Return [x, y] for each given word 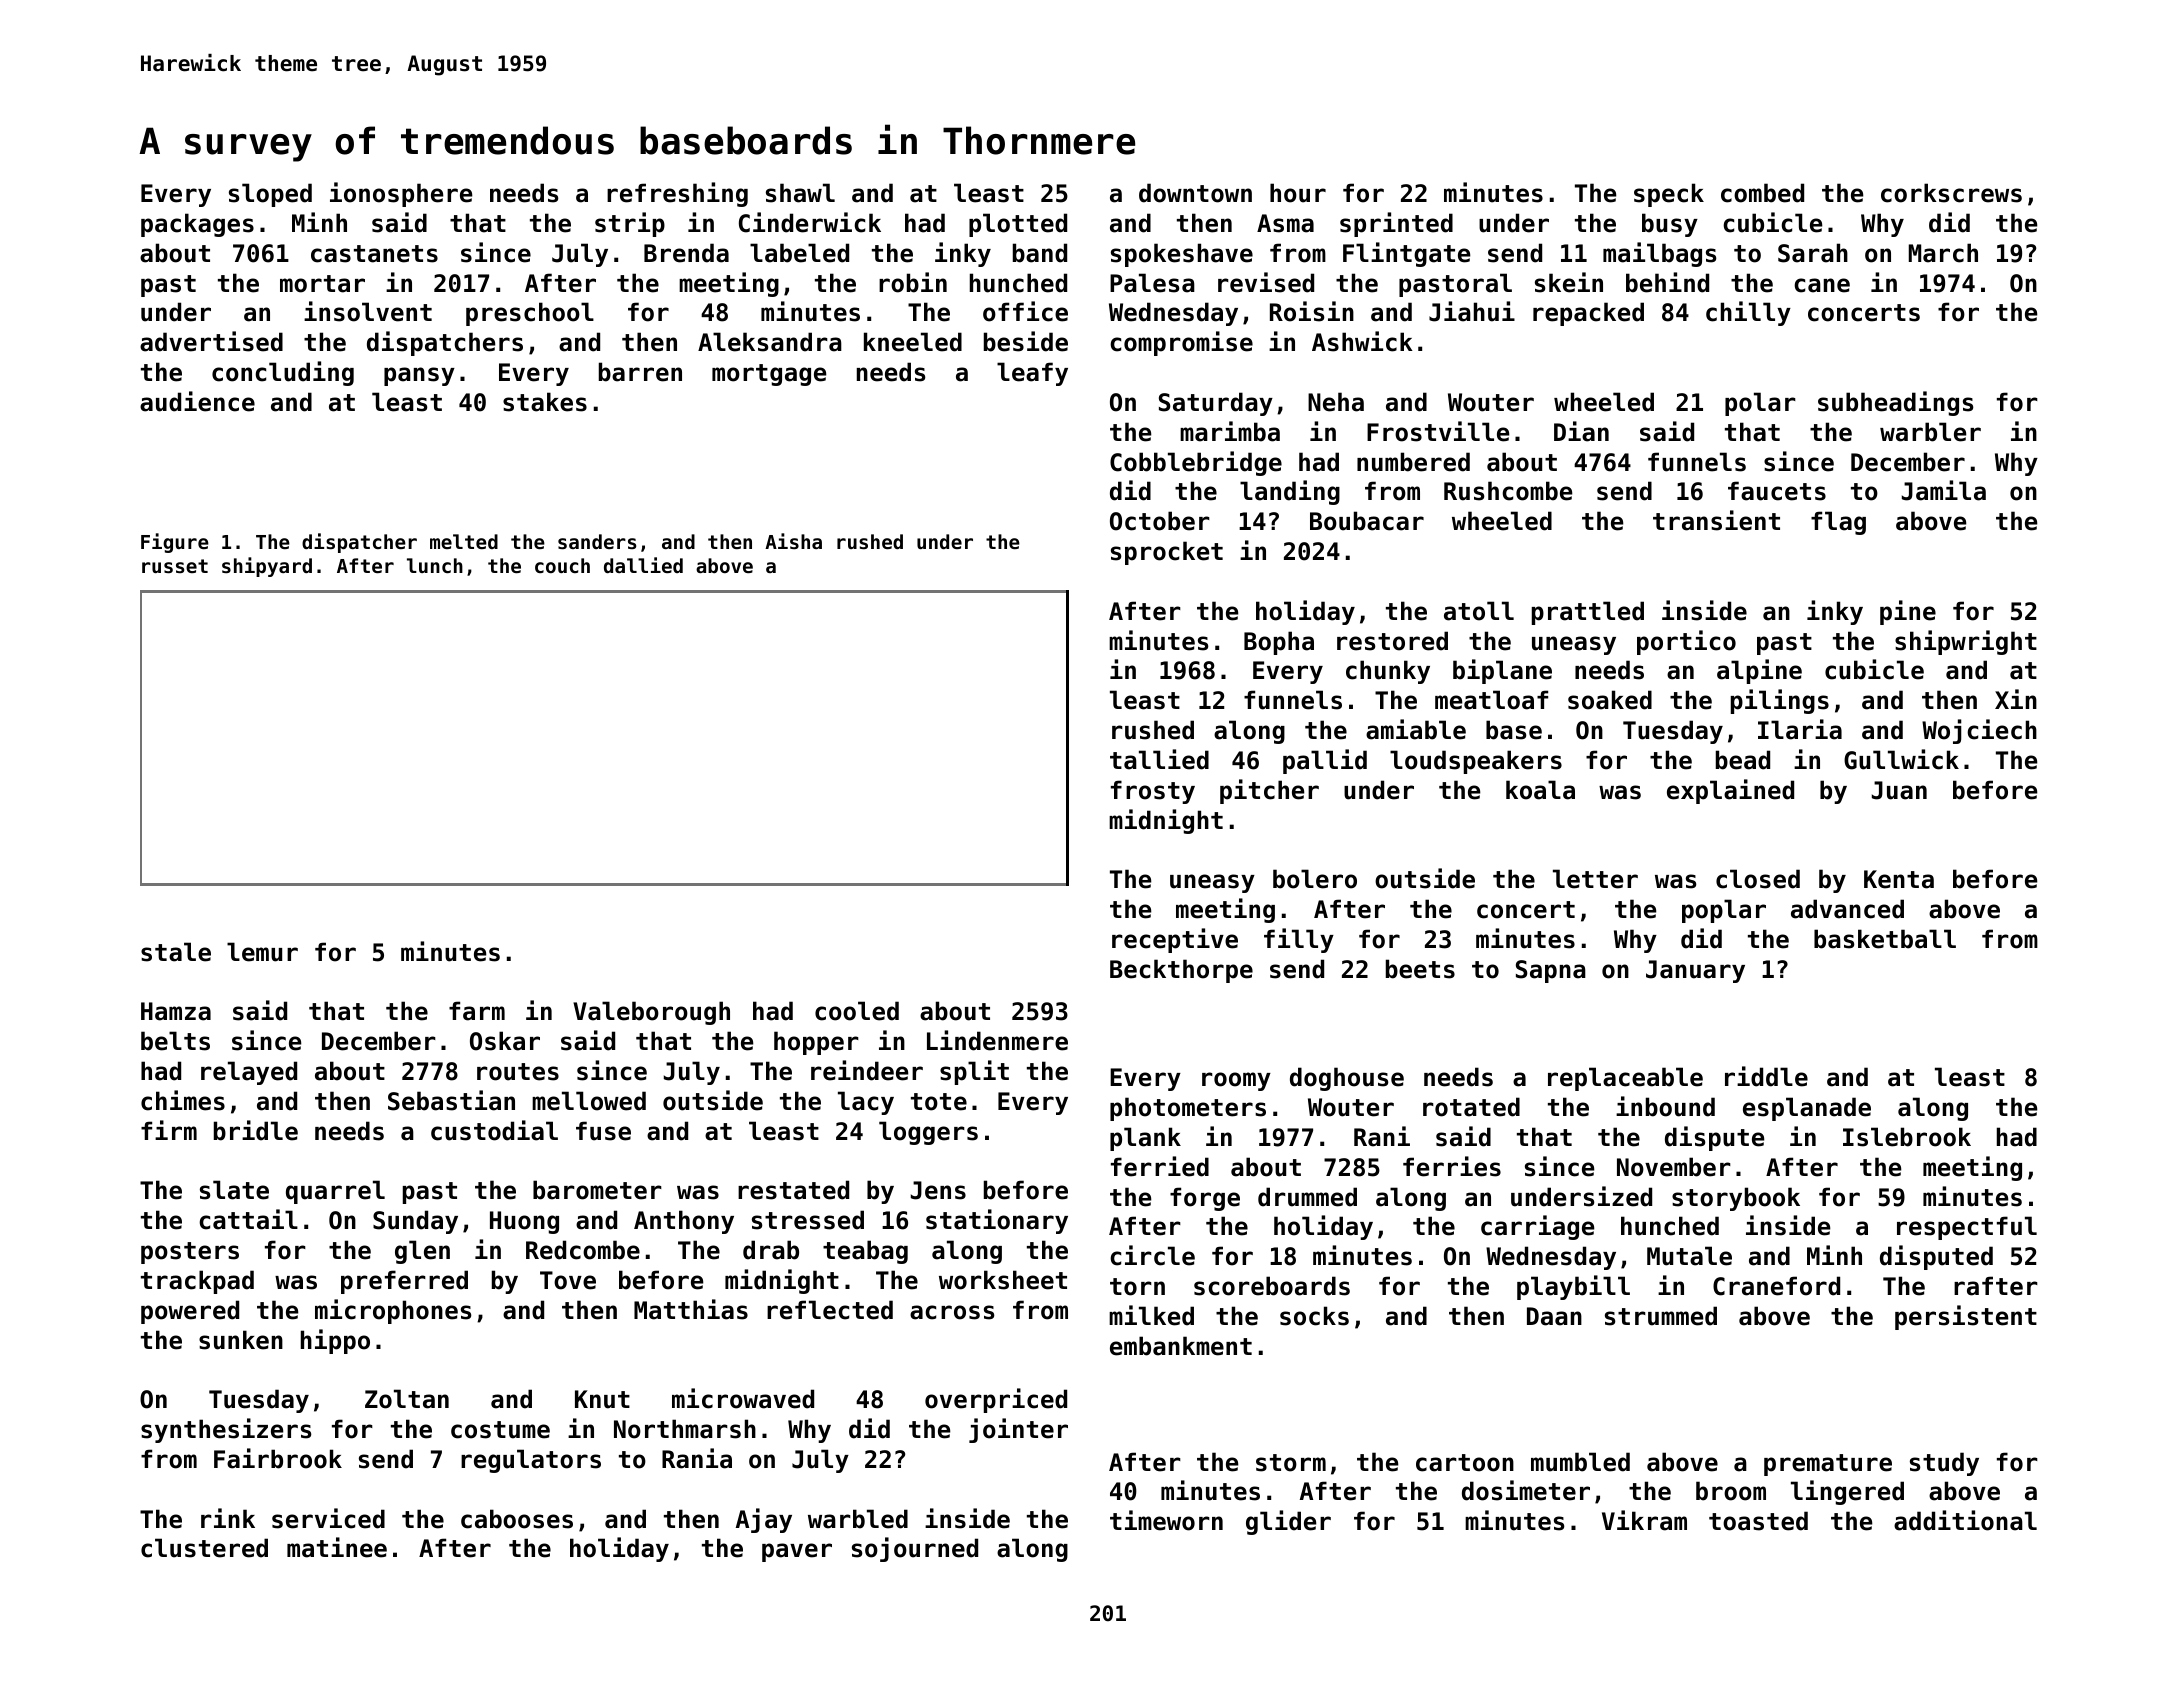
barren [640, 372]
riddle [1766, 1076]
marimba [1230, 431]
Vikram [1644, 1520]
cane [1822, 285]
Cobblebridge [1196, 463]
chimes [183, 1100]
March [1943, 253]
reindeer [867, 1070]
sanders [597, 542]
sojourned [915, 1549]
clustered [204, 1548]
